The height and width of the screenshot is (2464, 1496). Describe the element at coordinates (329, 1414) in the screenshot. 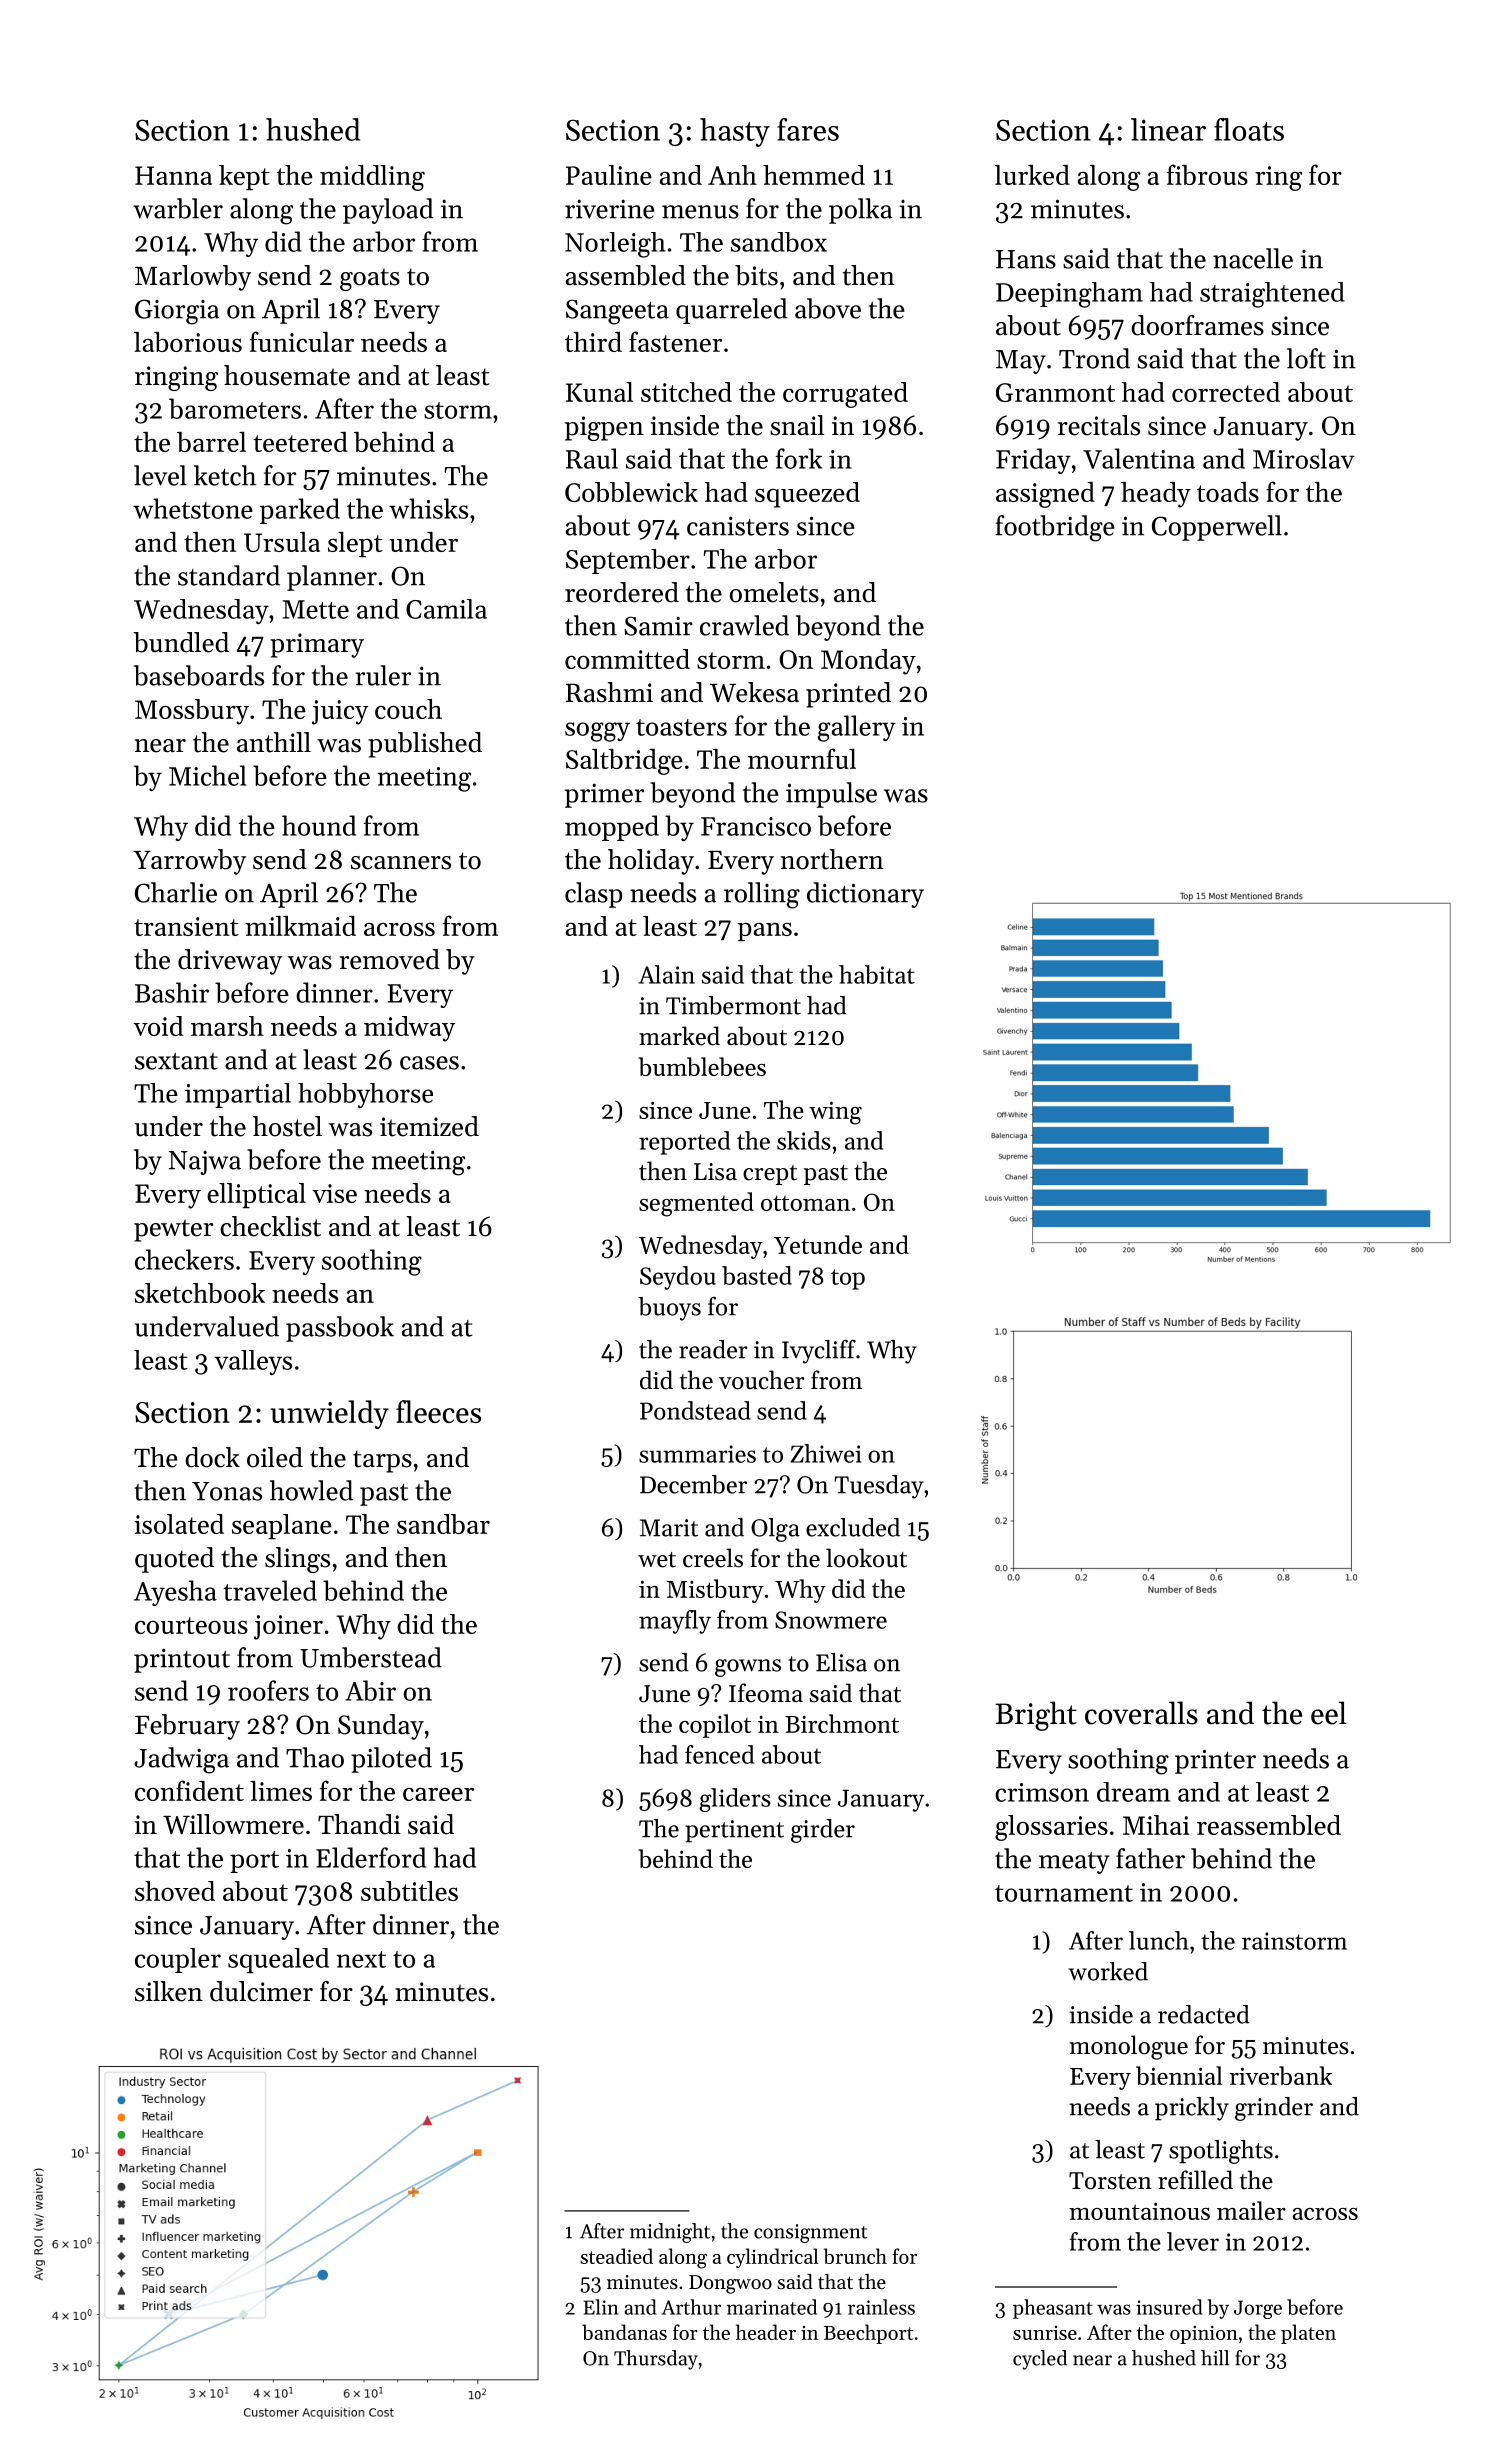

I see `unwieldy` at that location.
